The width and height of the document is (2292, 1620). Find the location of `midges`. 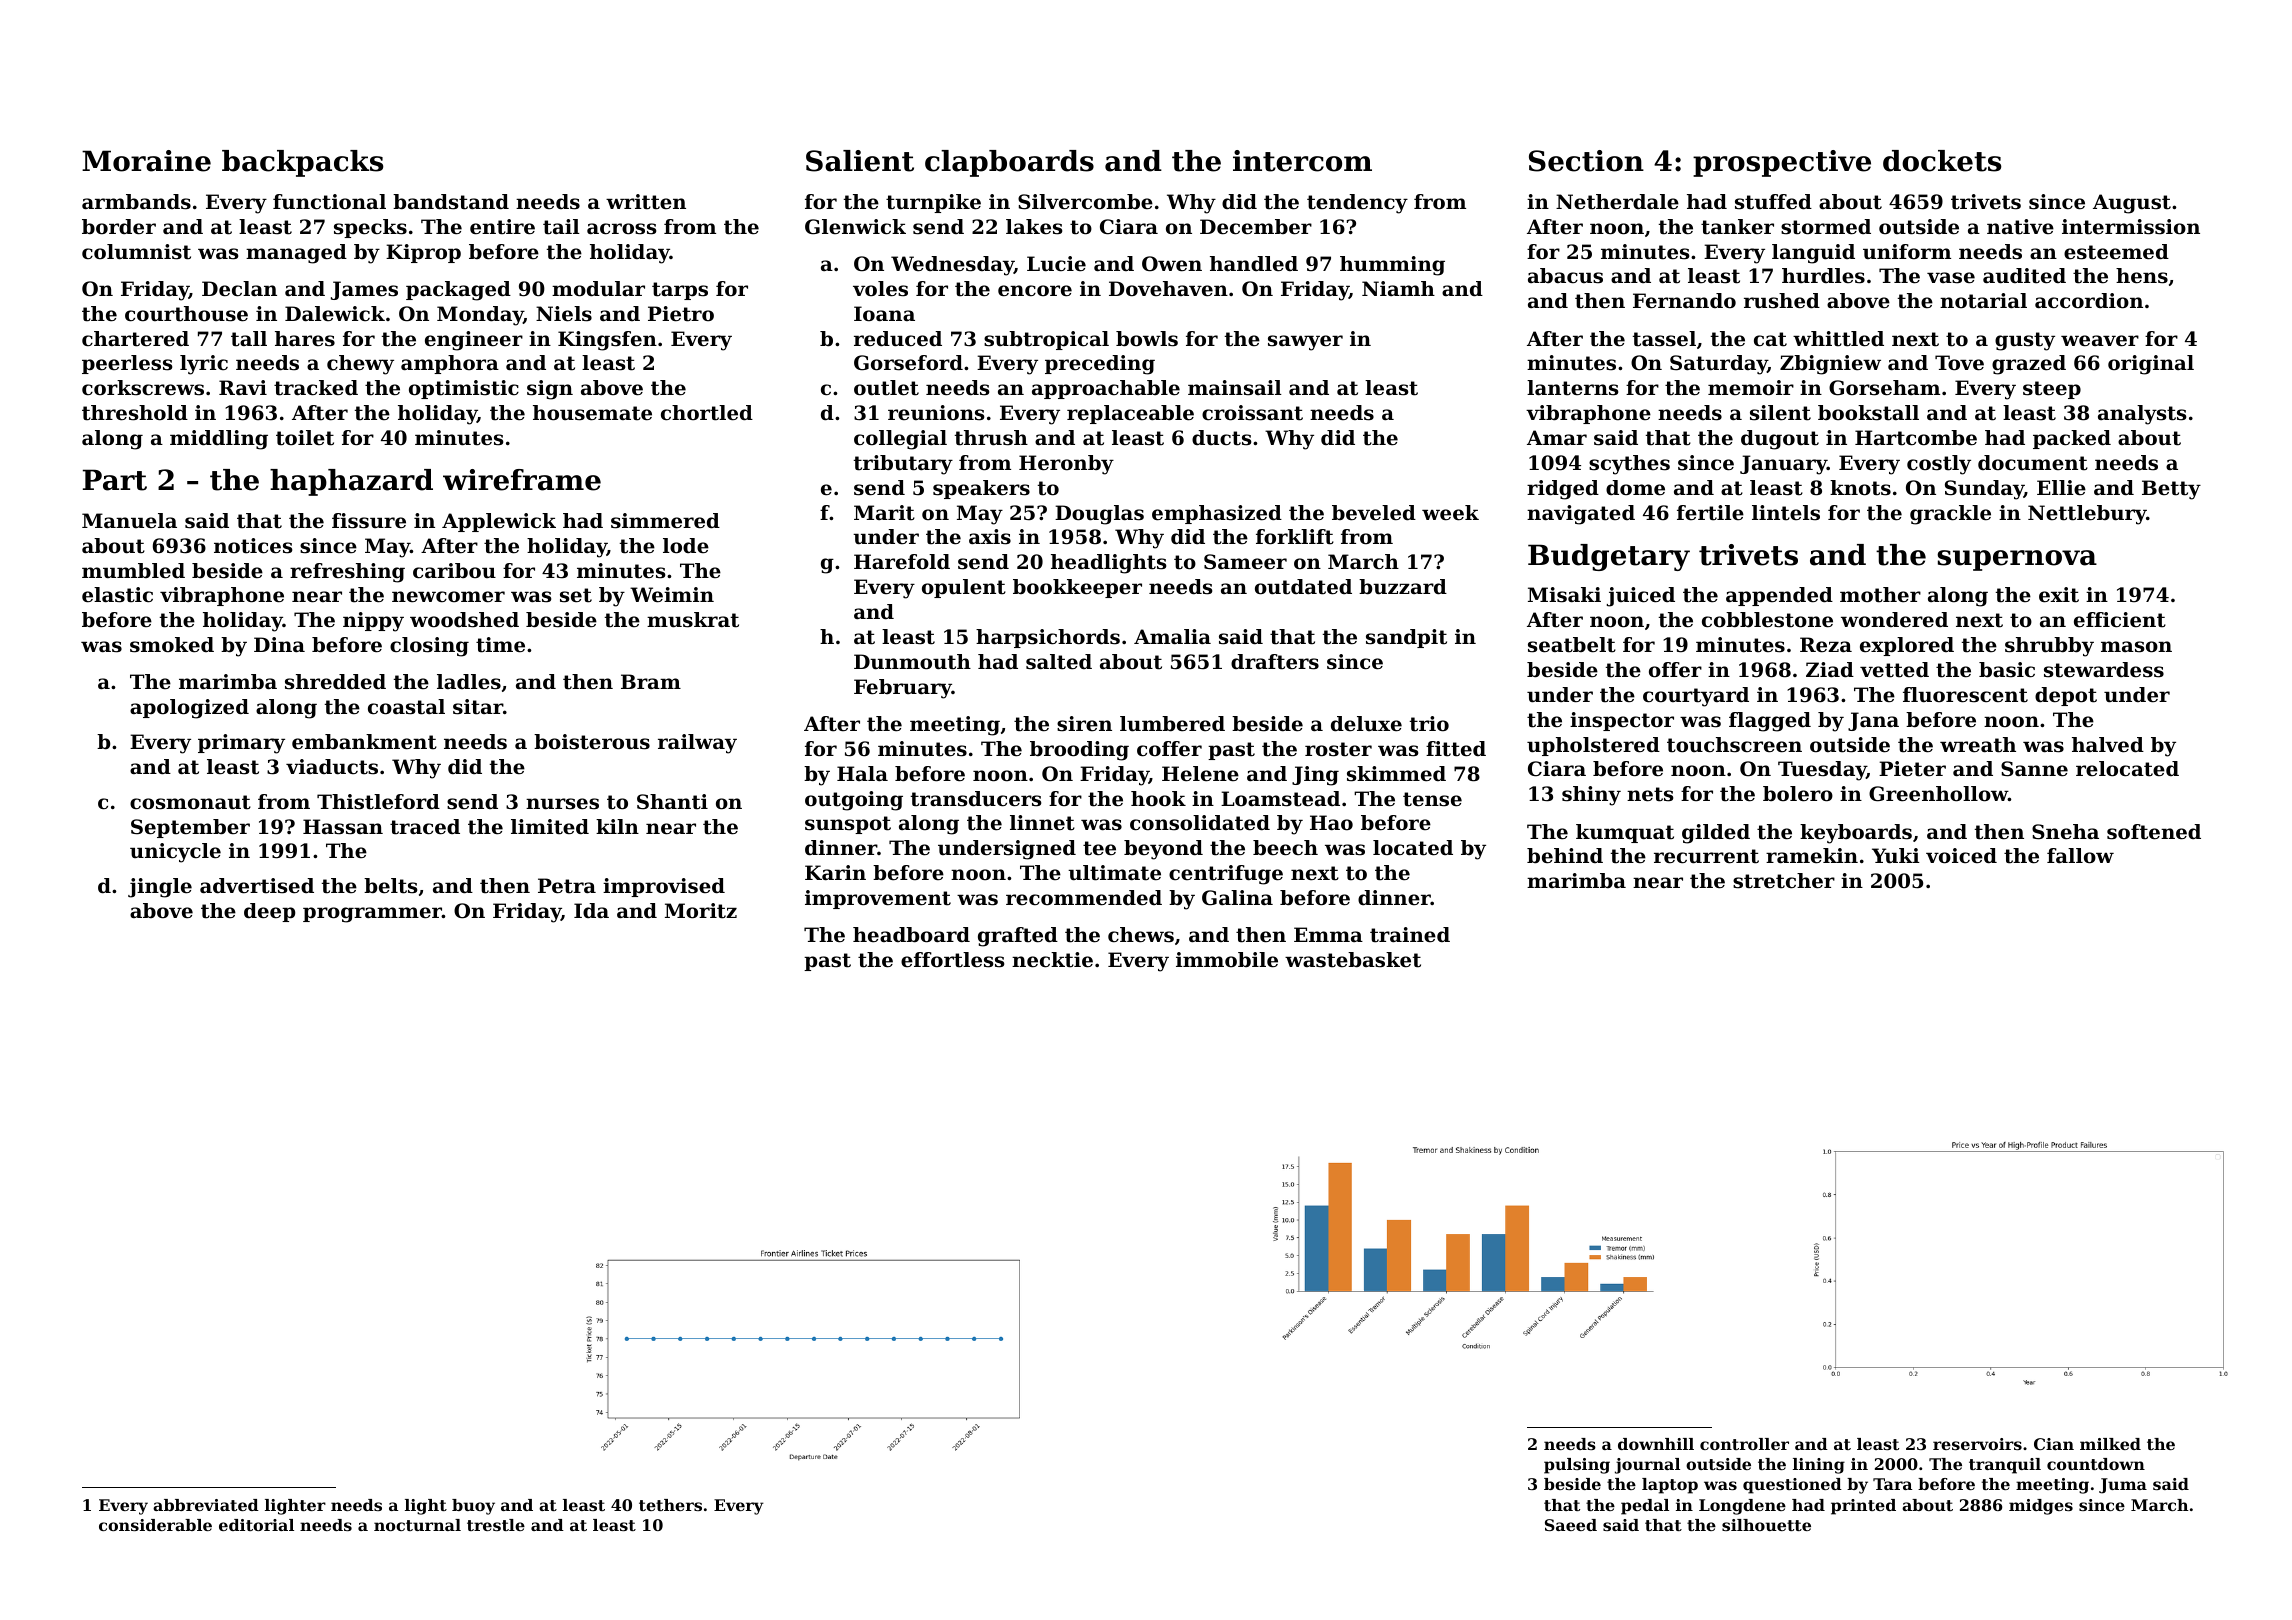

midges is located at coordinates (2041, 1507).
